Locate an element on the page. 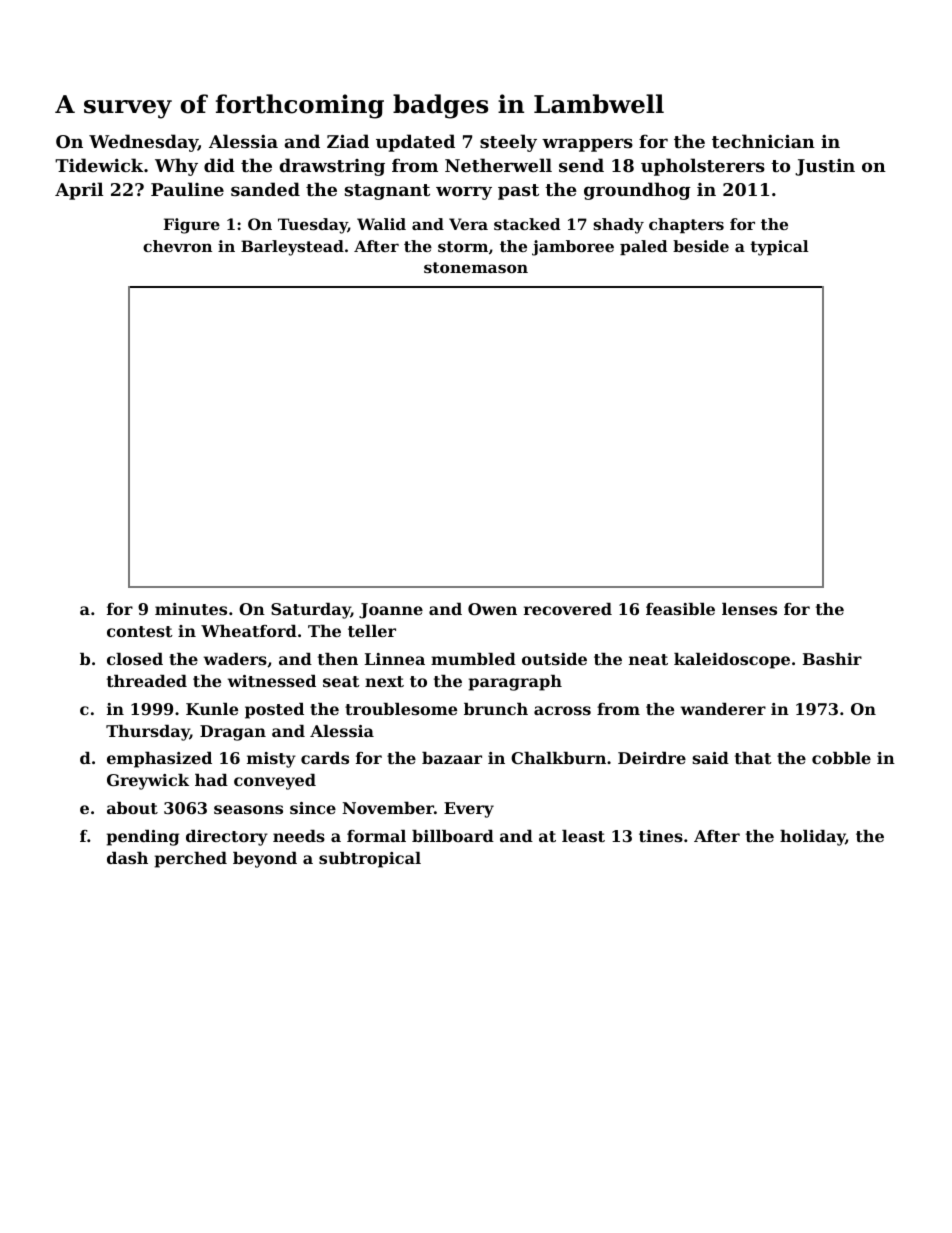  Wheatford is located at coordinates (249, 631).
